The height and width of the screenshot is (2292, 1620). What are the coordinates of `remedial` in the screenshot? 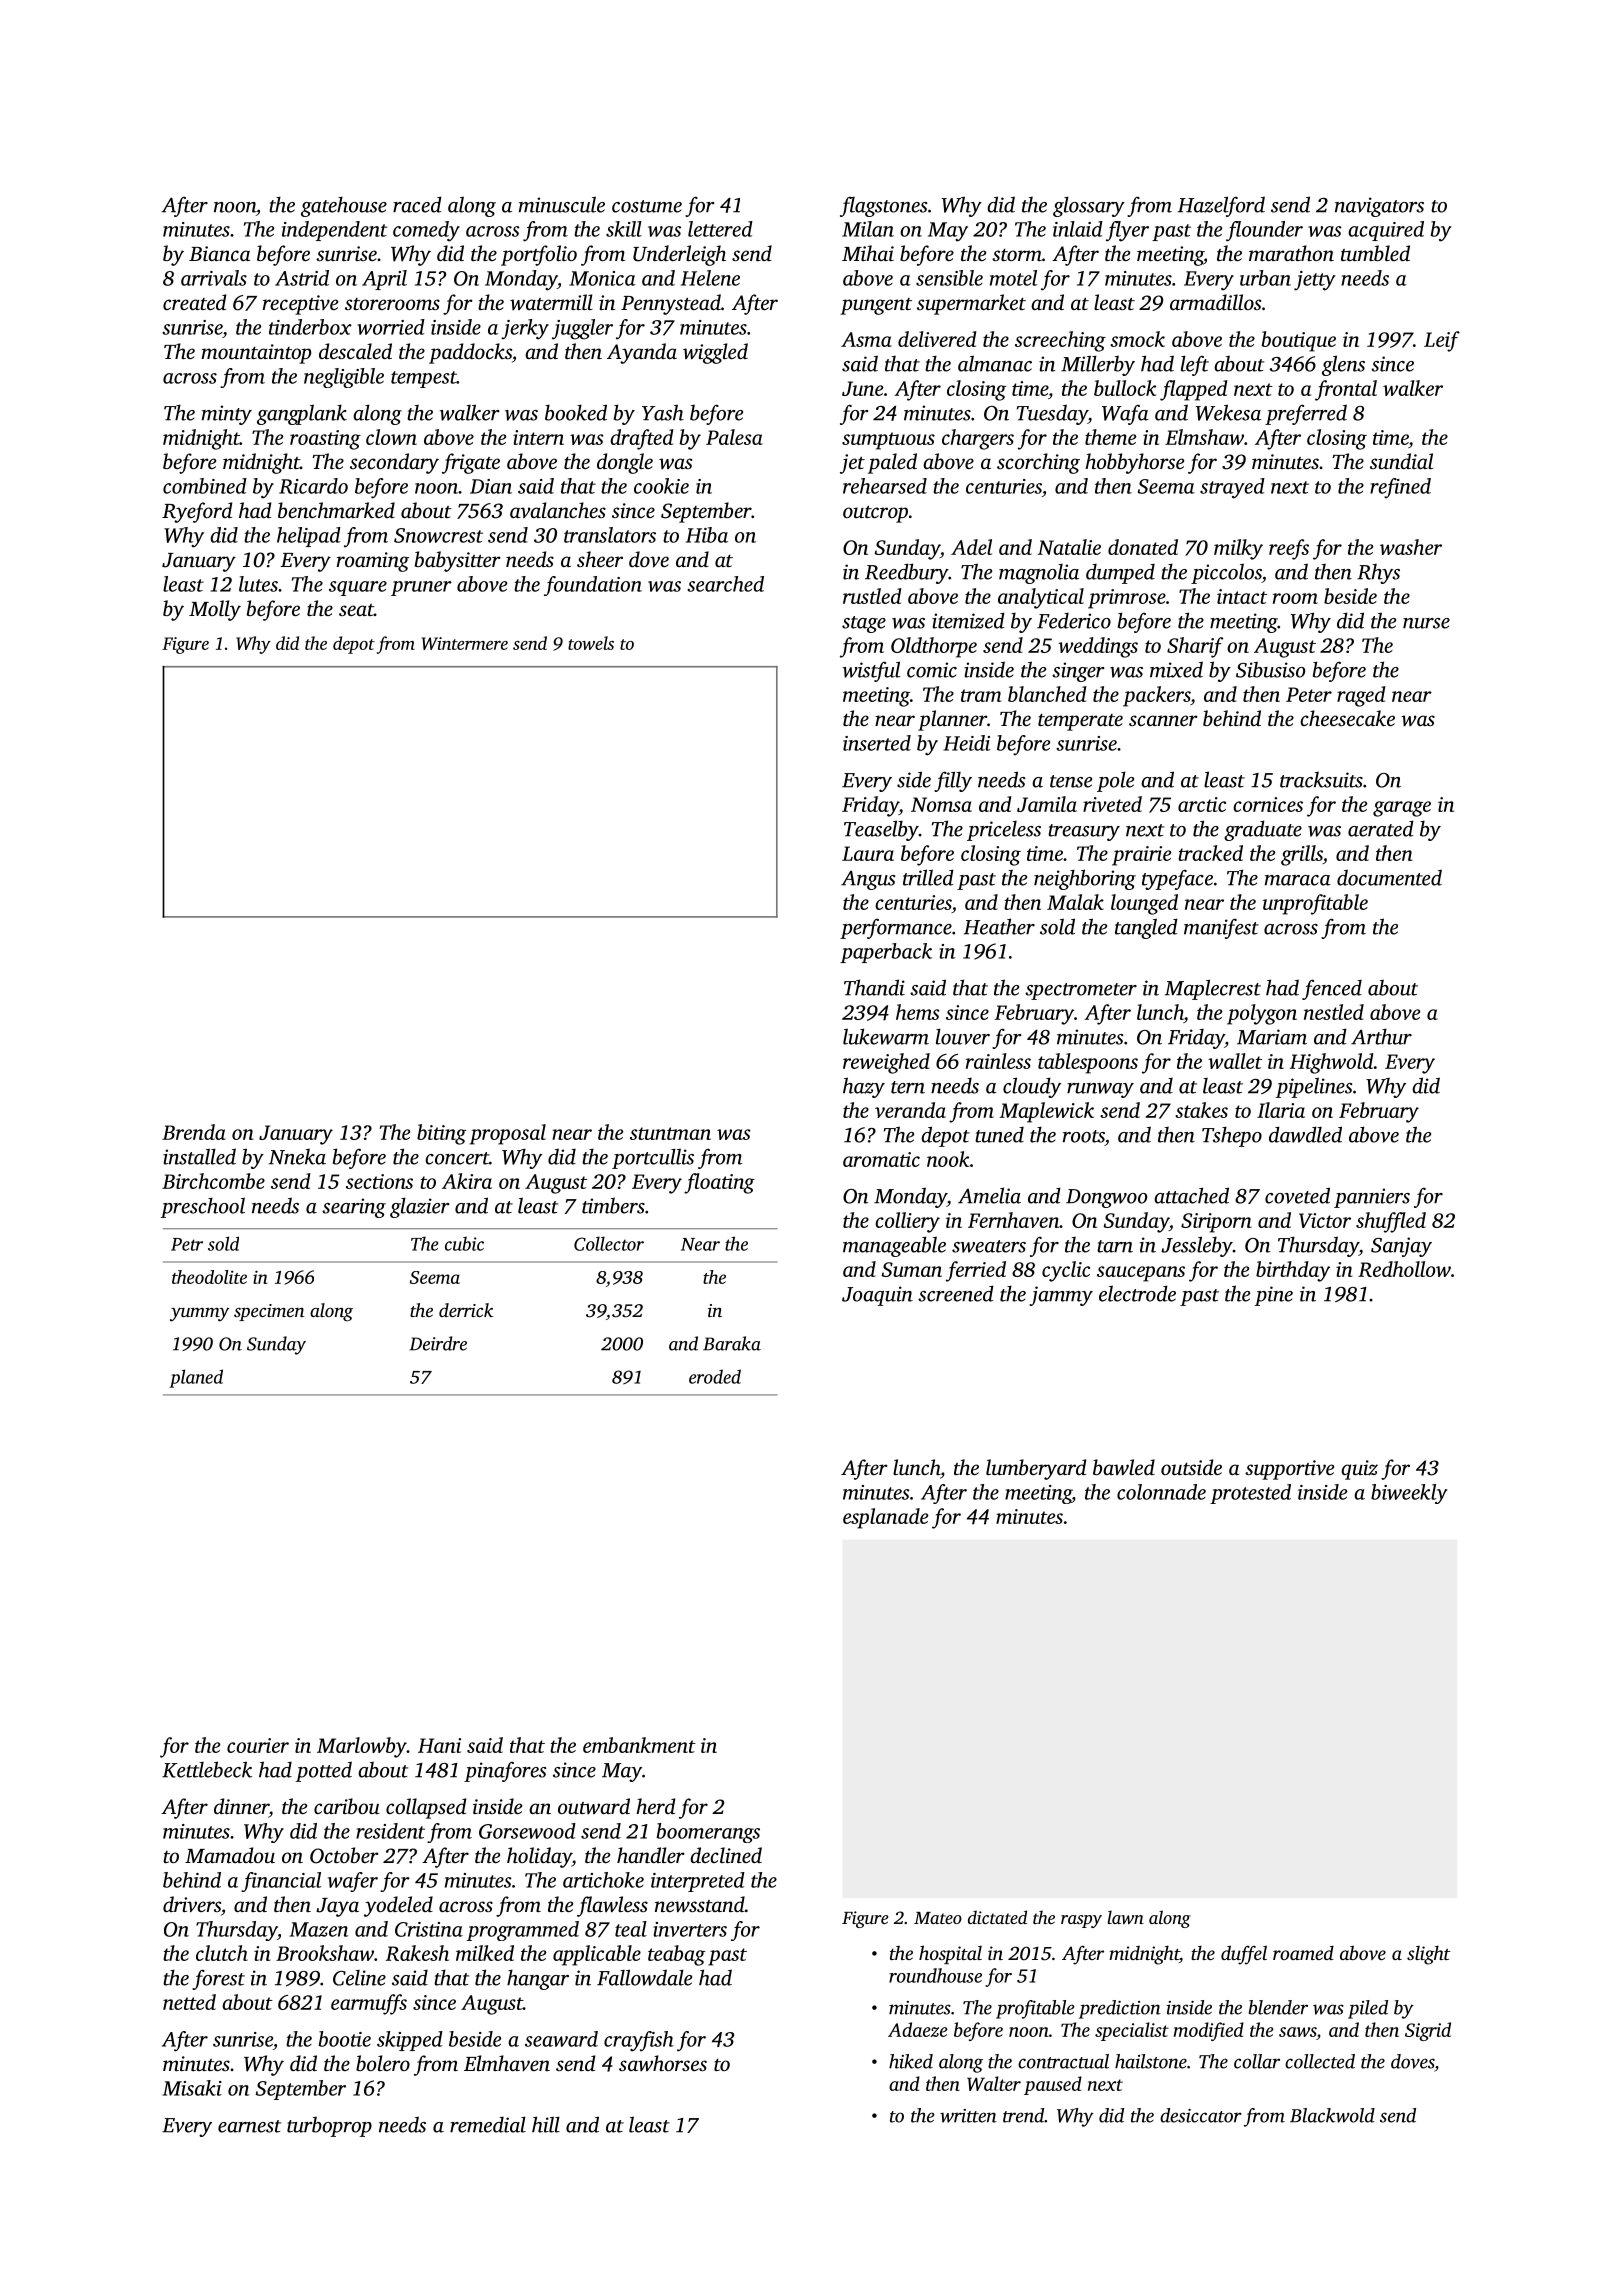 It's located at (488, 2124).
